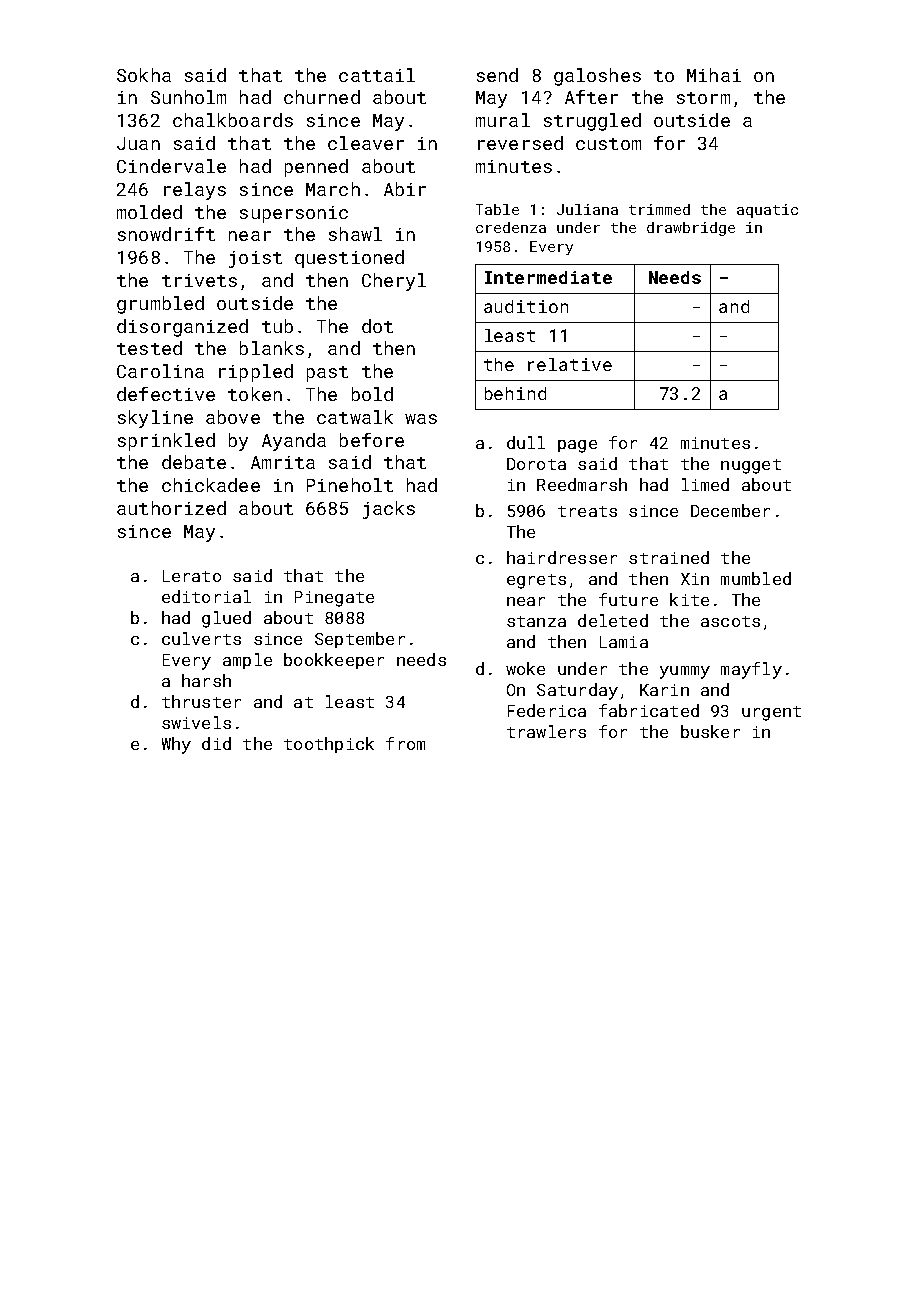 The height and width of the document is (1314, 924). I want to click on Mihai, so click(714, 75).
